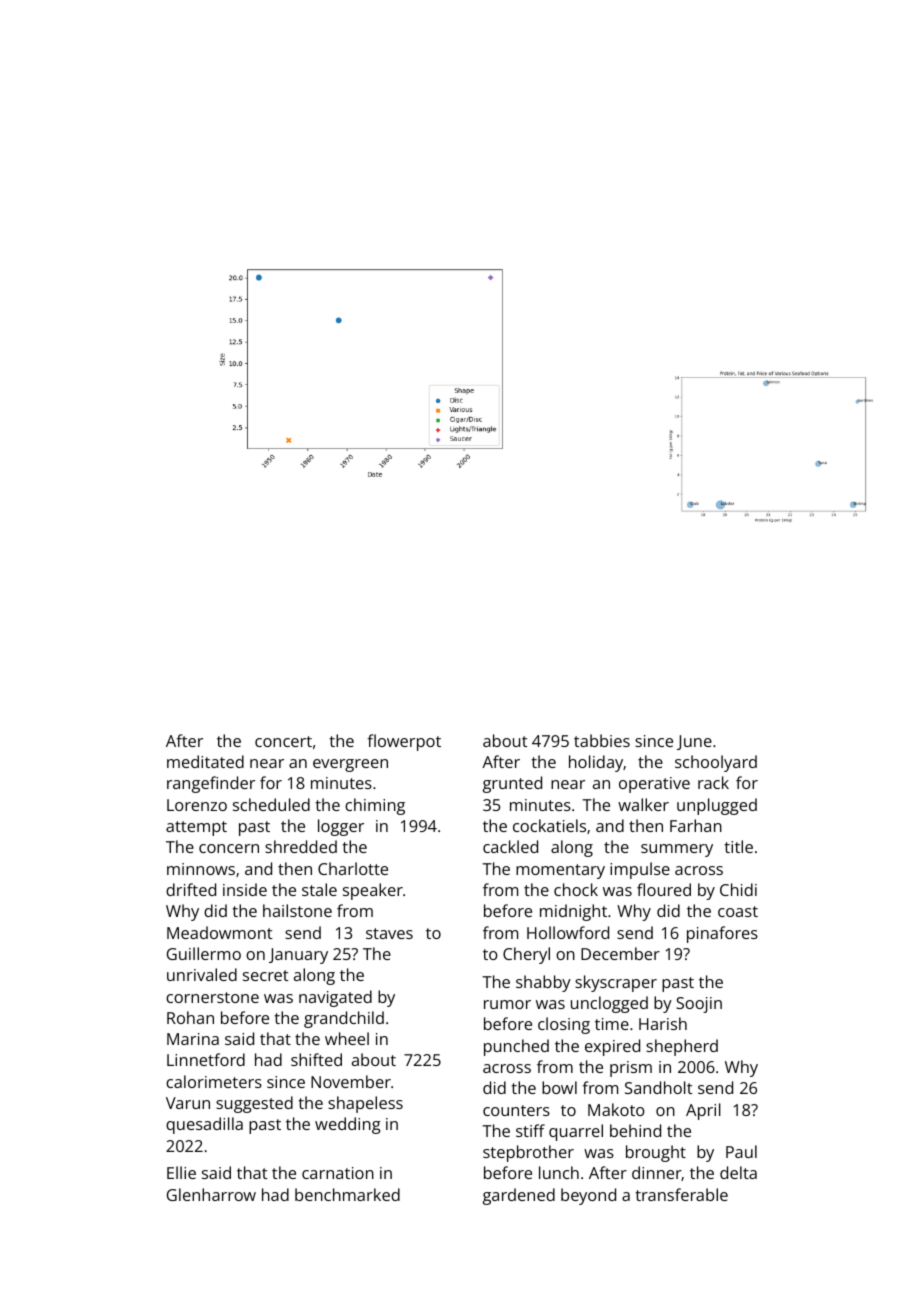 The image size is (924, 1311). I want to click on schoolyard, so click(716, 763).
